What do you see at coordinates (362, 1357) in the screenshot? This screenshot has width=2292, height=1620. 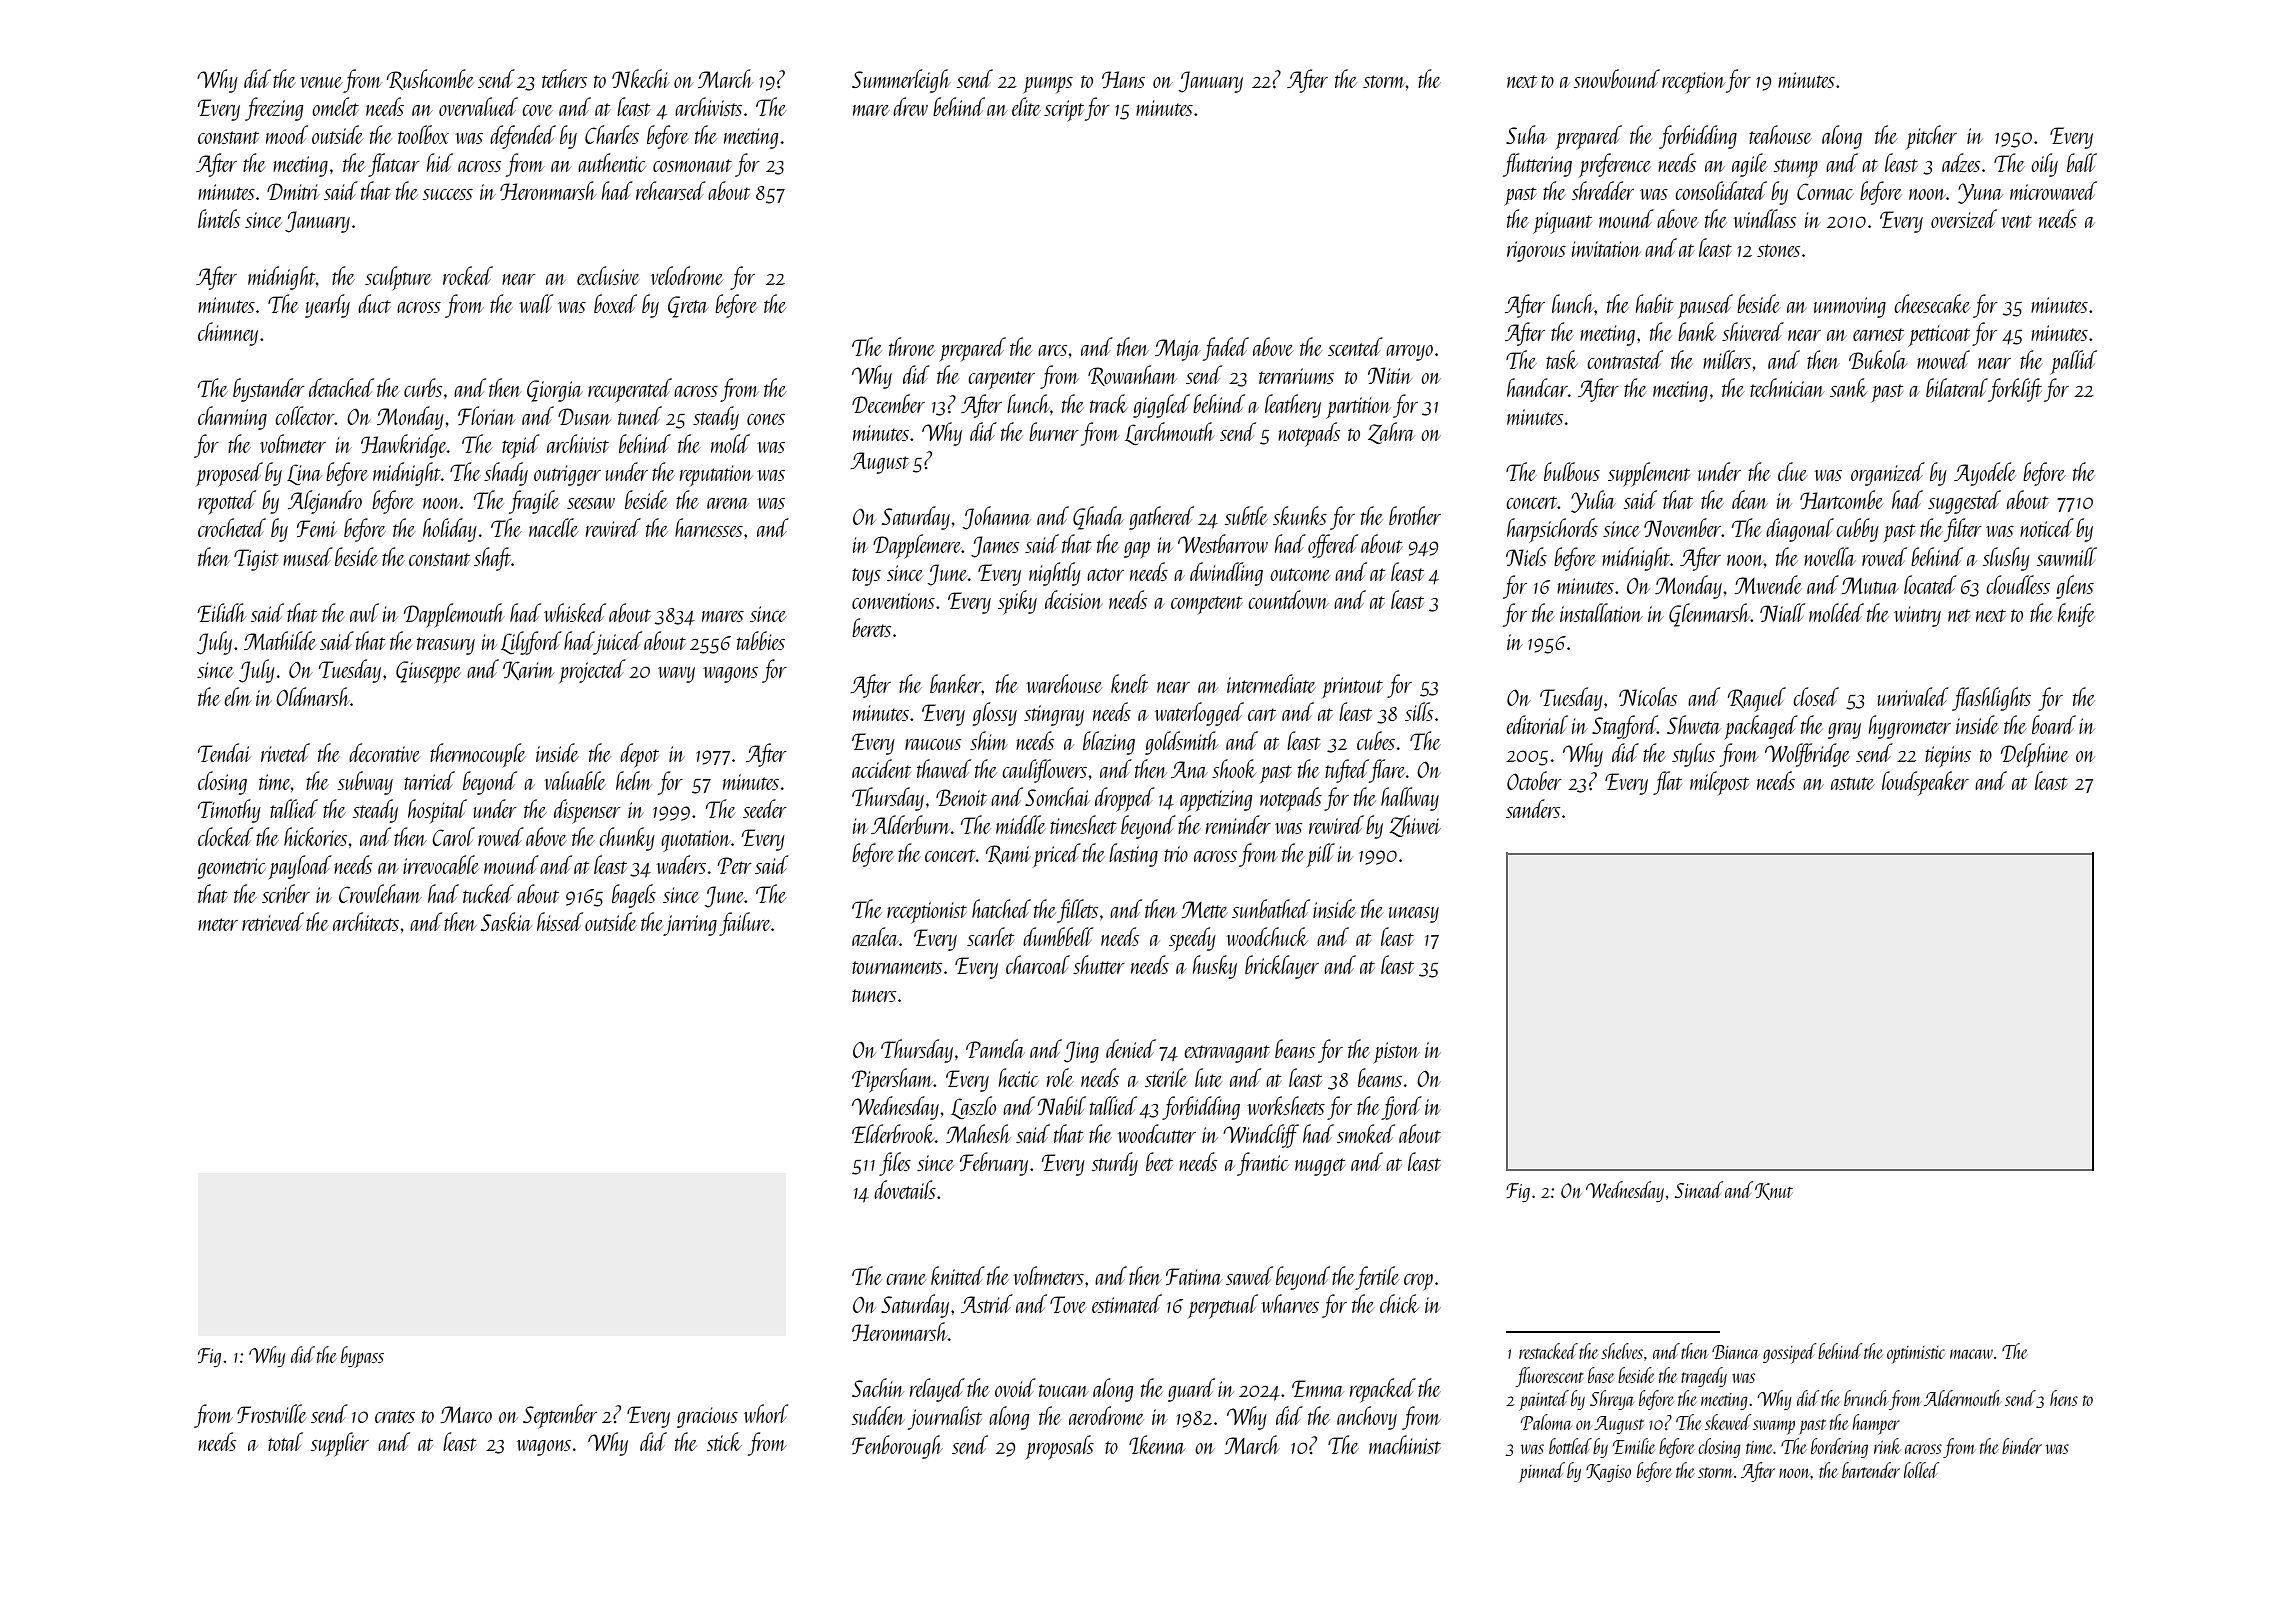 I see `bypass` at bounding box center [362, 1357].
